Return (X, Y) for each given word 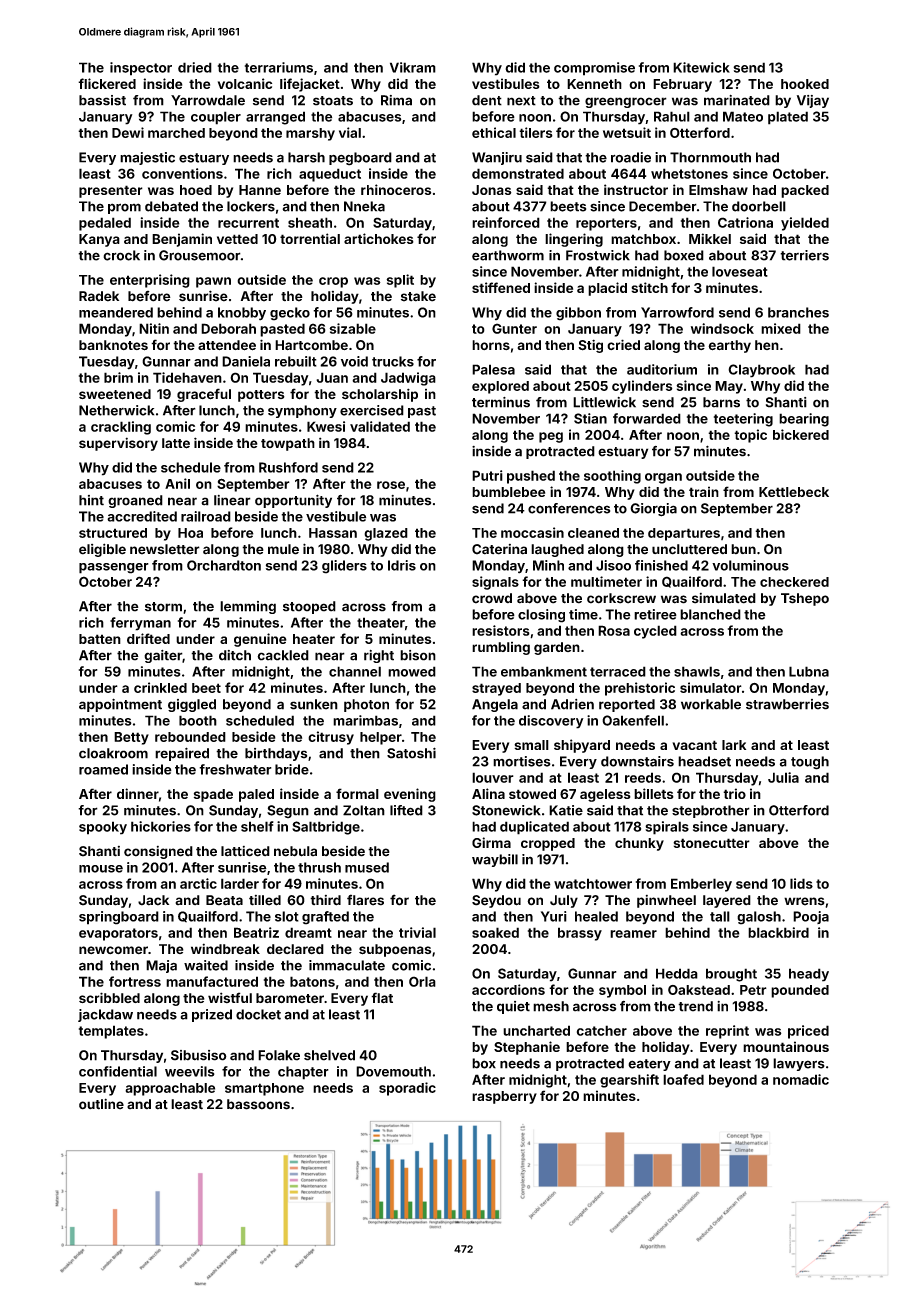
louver (493, 777)
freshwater (235, 769)
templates (111, 1032)
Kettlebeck (794, 492)
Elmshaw (718, 190)
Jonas (492, 190)
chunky (639, 844)
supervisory (118, 444)
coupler (216, 118)
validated (380, 426)
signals (495, 583)
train (704, 491)
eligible (102, 550)
